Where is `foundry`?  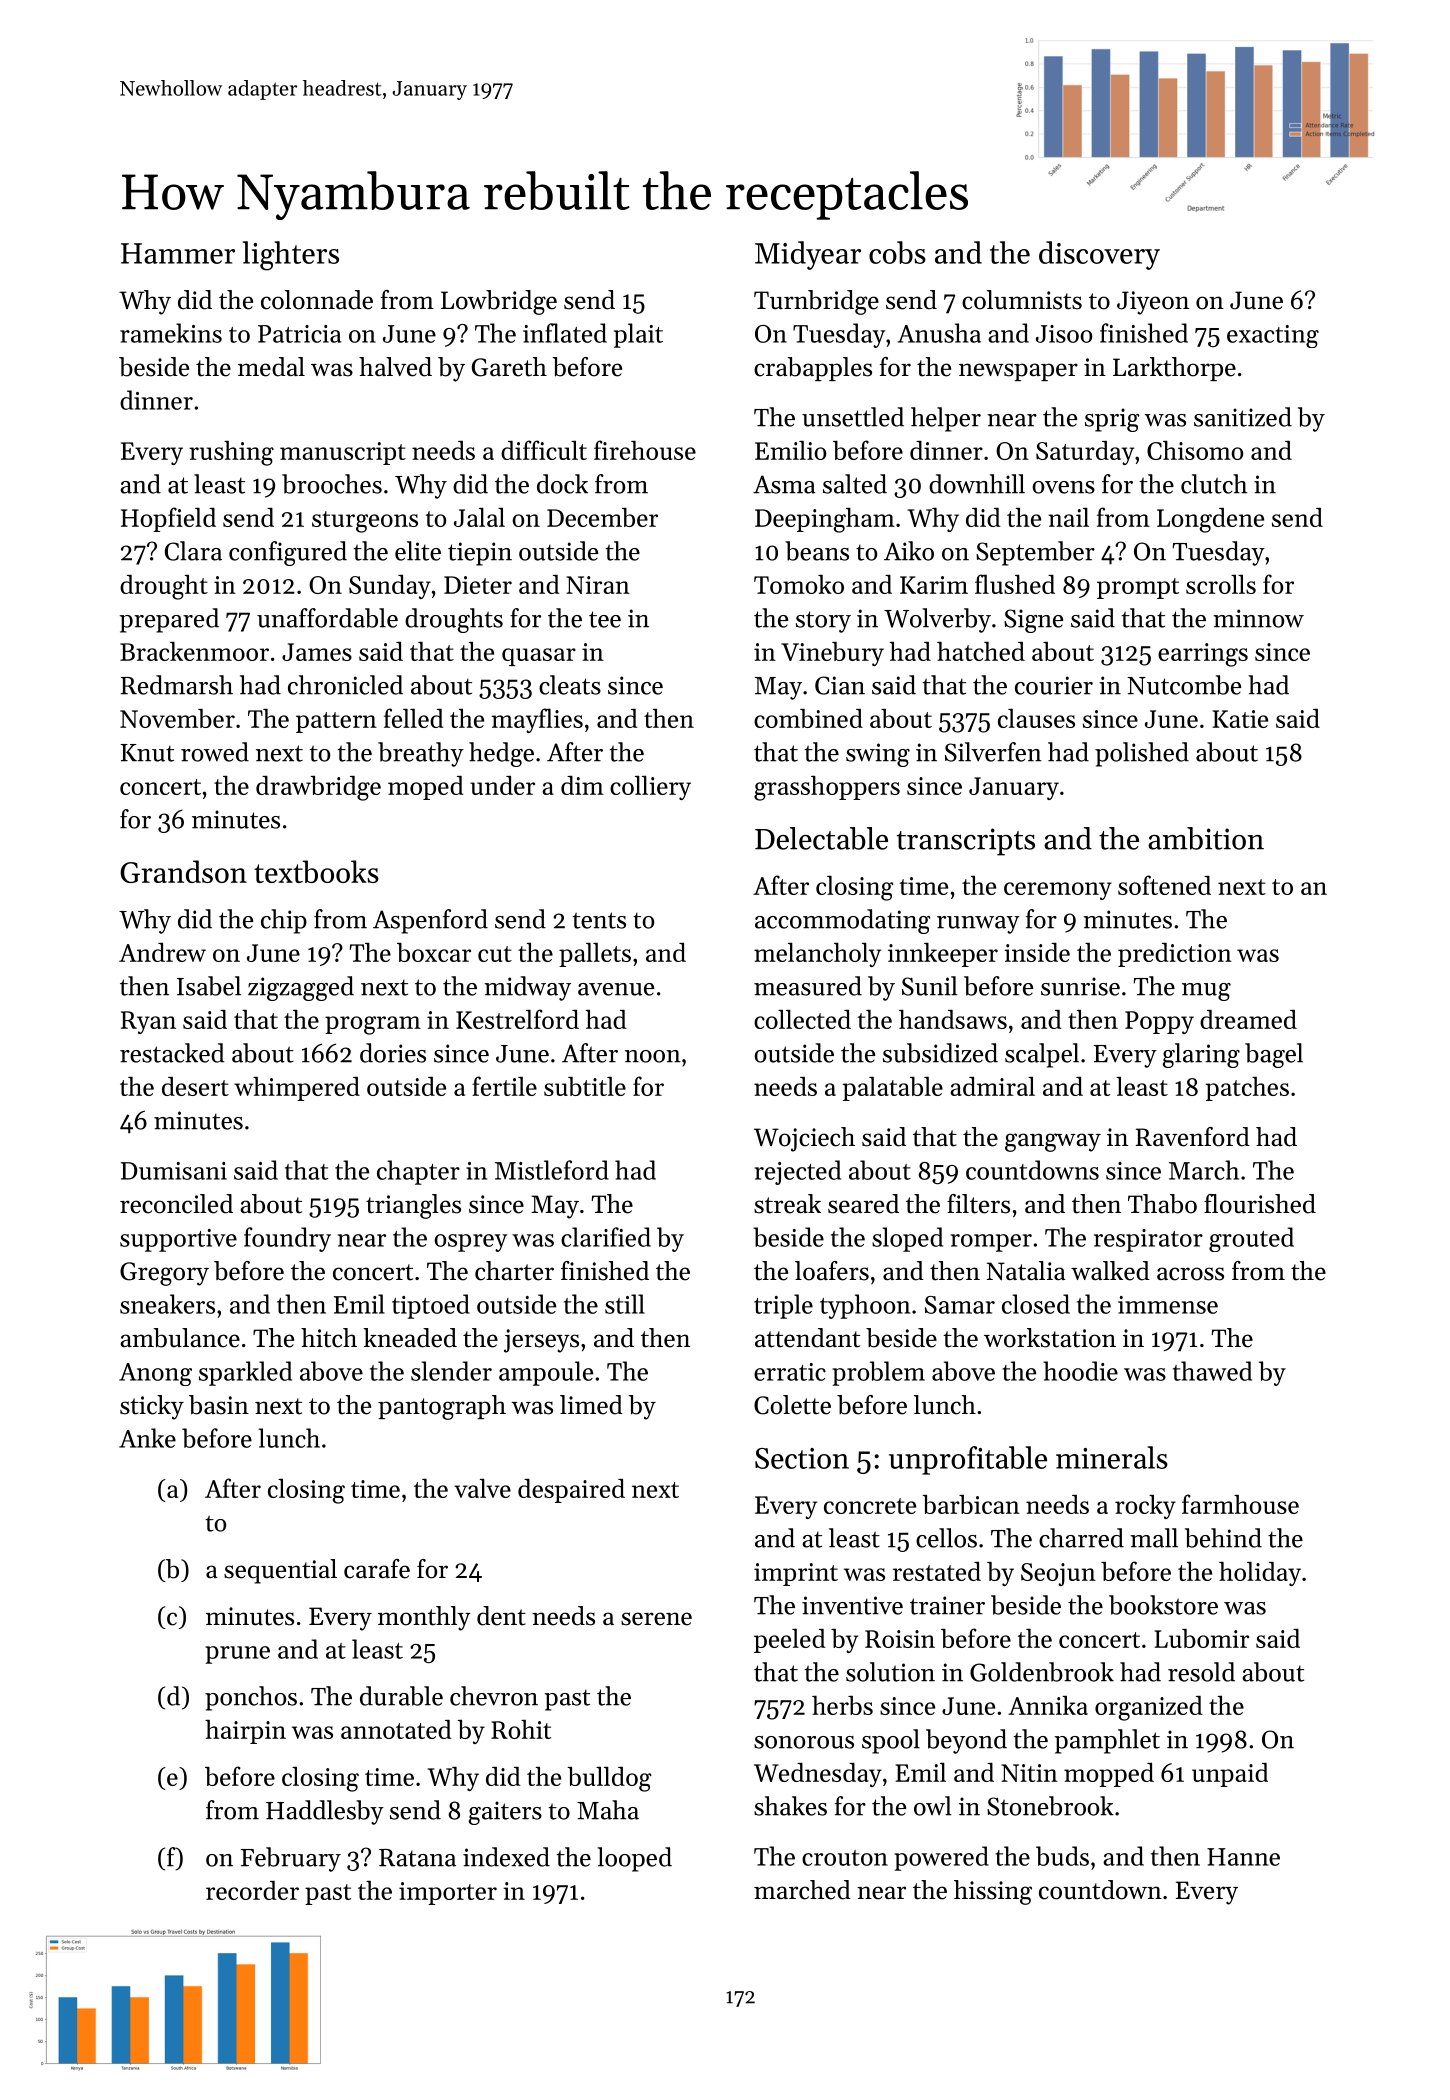
foundry is located at coordinates (287, 1239).
